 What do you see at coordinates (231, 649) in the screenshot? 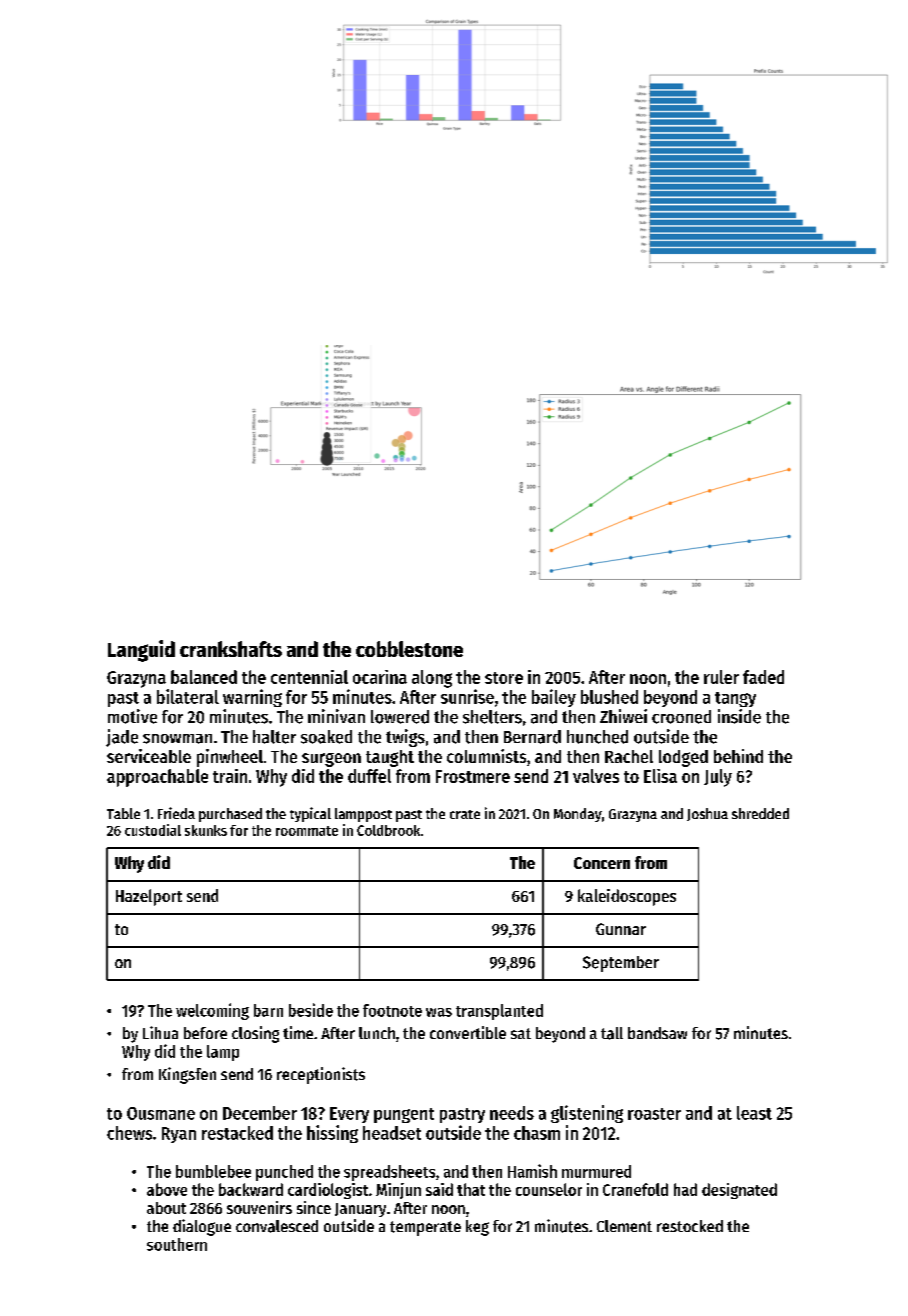
I see `crankshafts` at bounding box center [231, 649].
